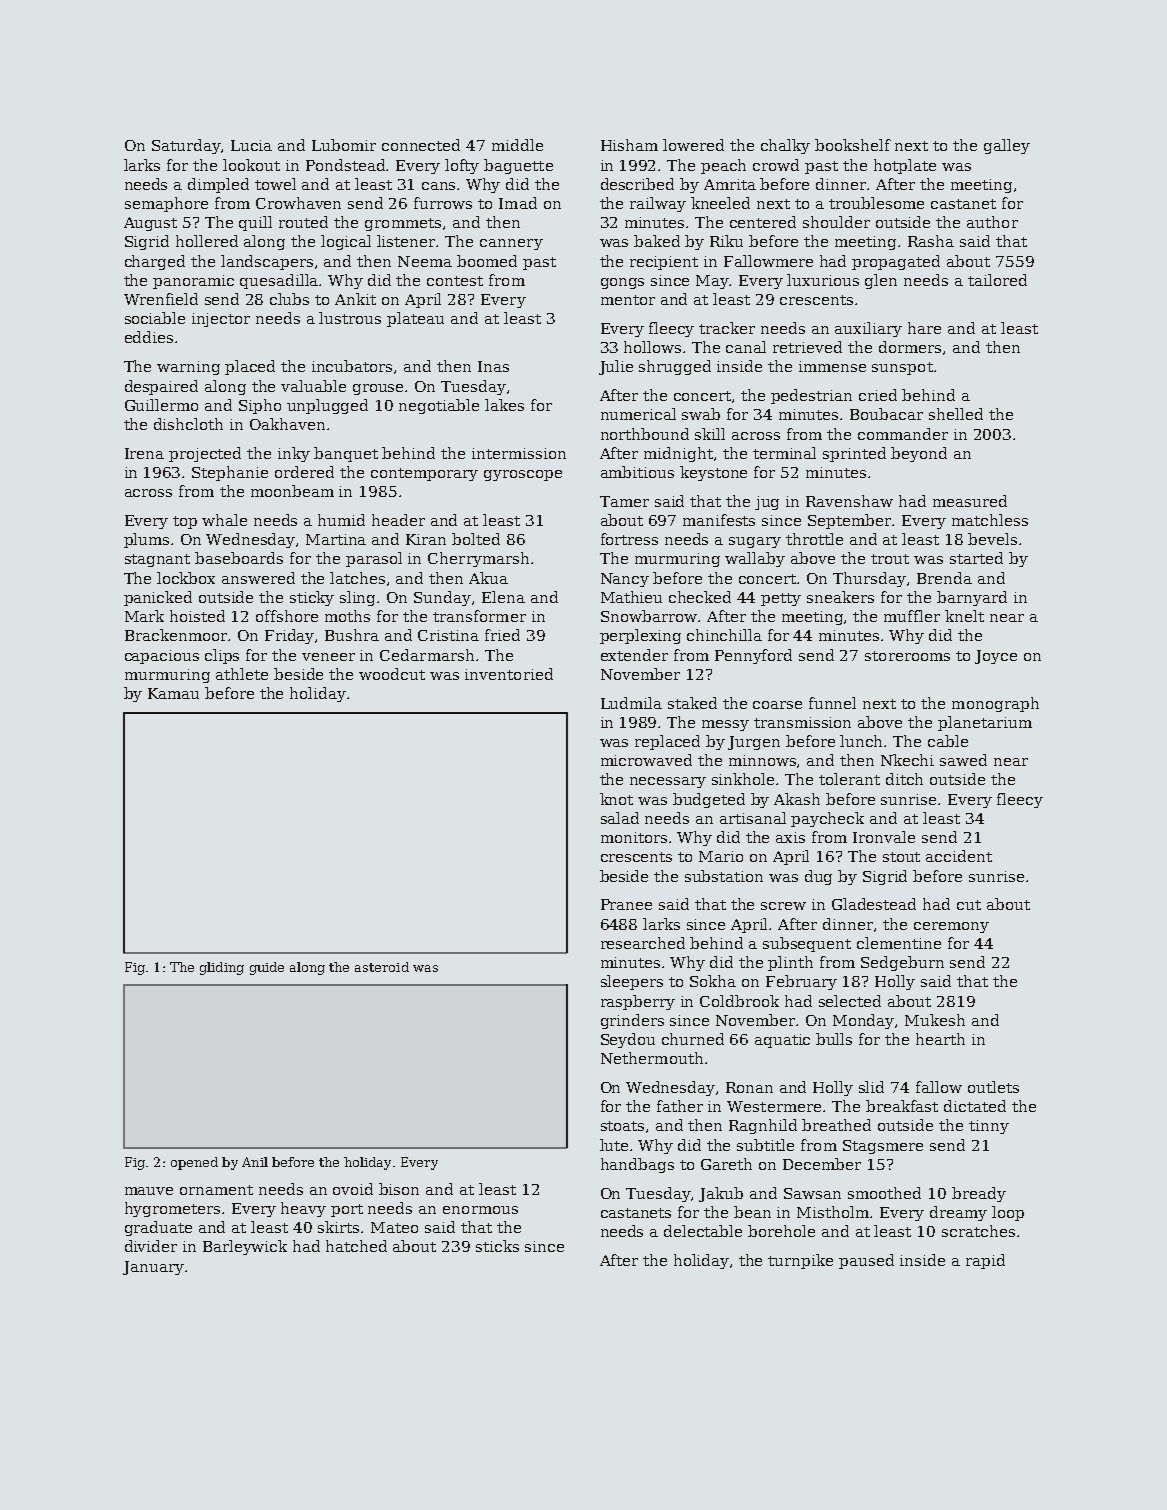  Describe the element at coordinates (185, 522) in the image. I see `top` at that location.
